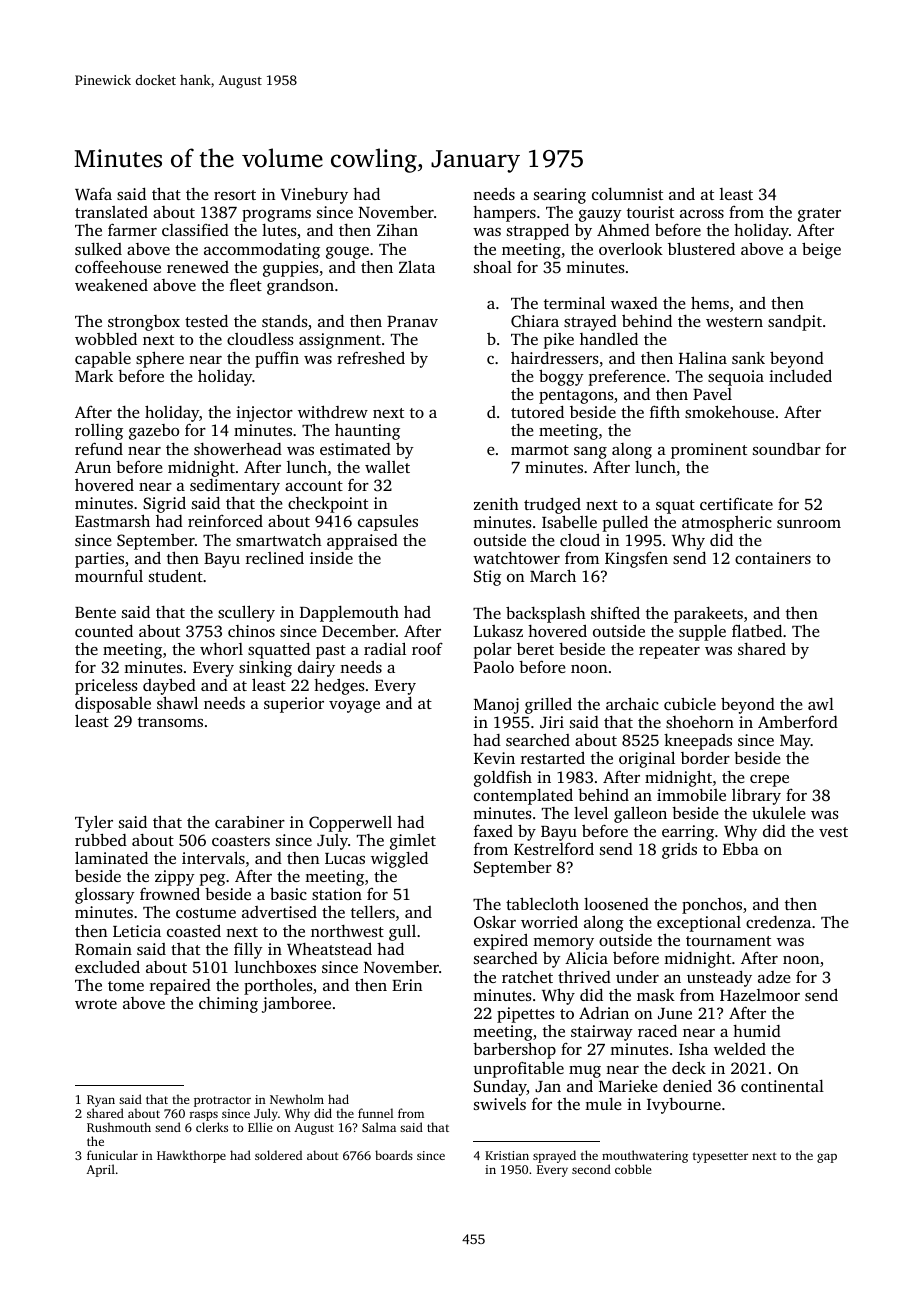 The height and width of the page is (1314, 924). What do you see at coordinates (250, 821) in the page?
I see `carabiner` at bounding box center [250, 821].
